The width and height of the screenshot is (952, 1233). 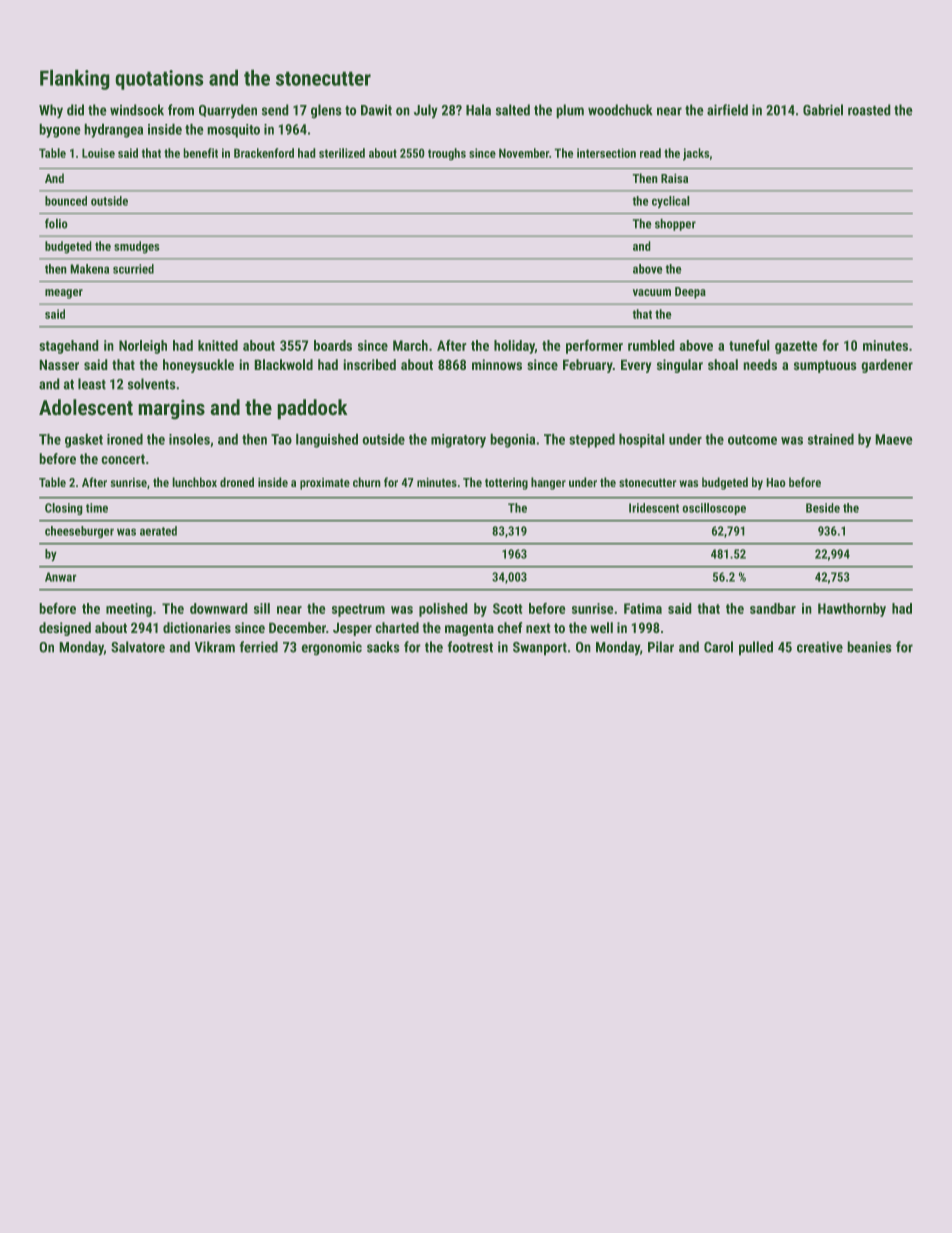 I want to click on tottering, so click(x=506, y=484).
